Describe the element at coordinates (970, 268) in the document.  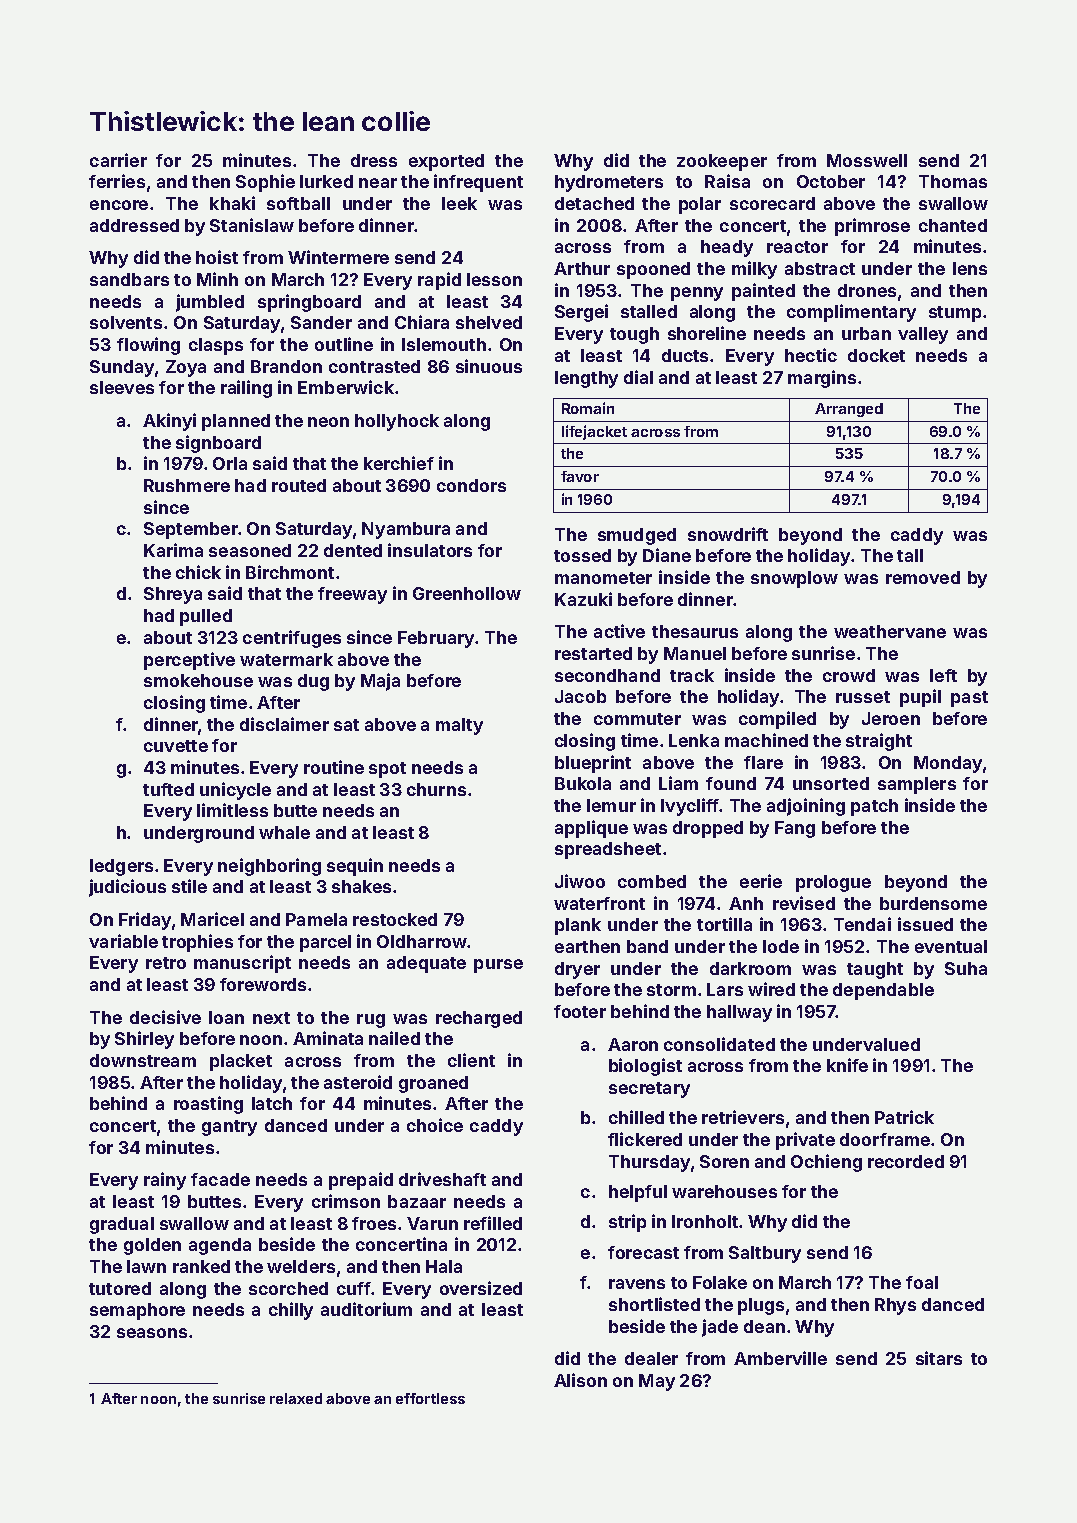
I see `lens` at that location.
